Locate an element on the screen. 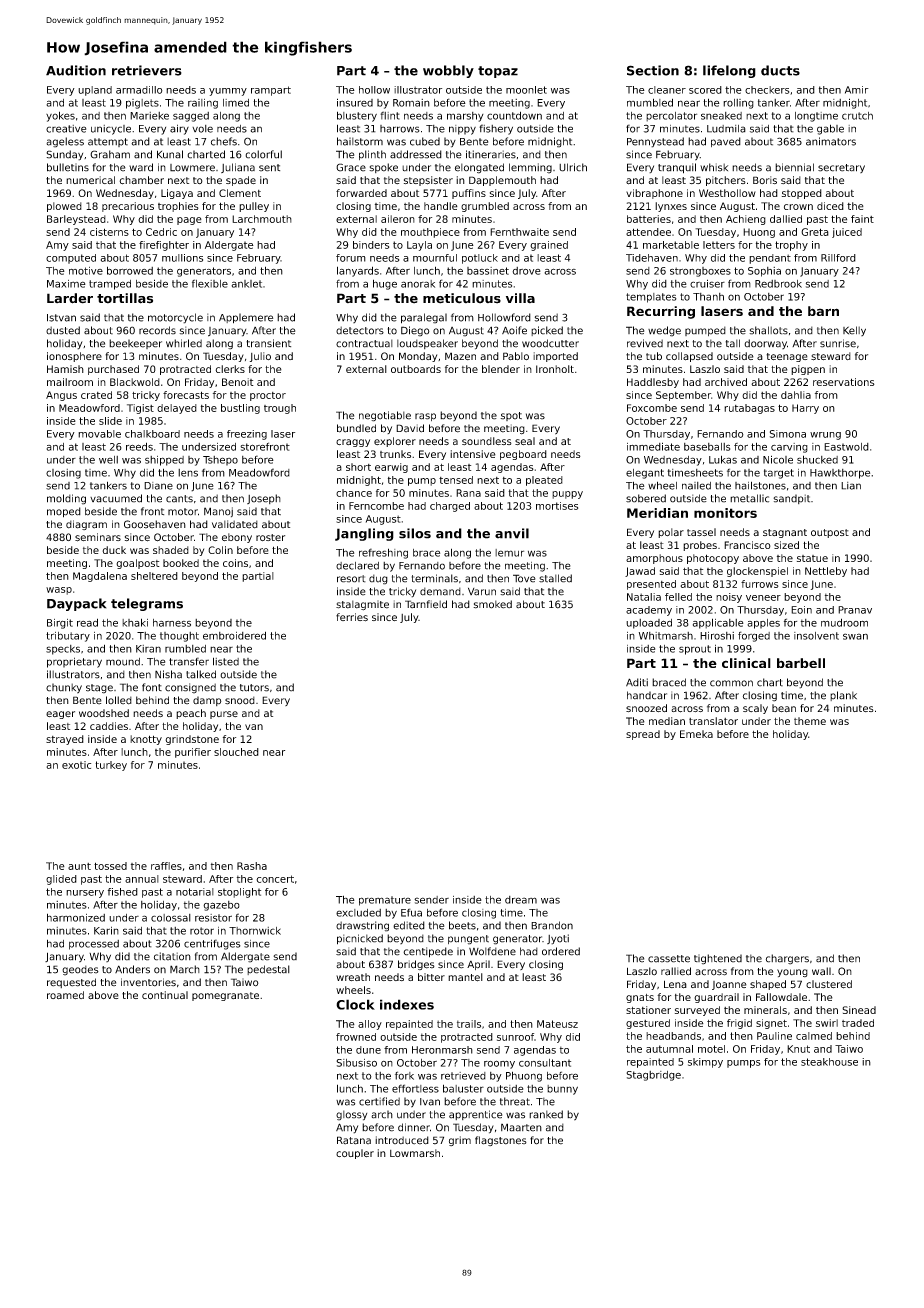 The image size is (924, 1308). grained is located at coordinates (549, 246).
